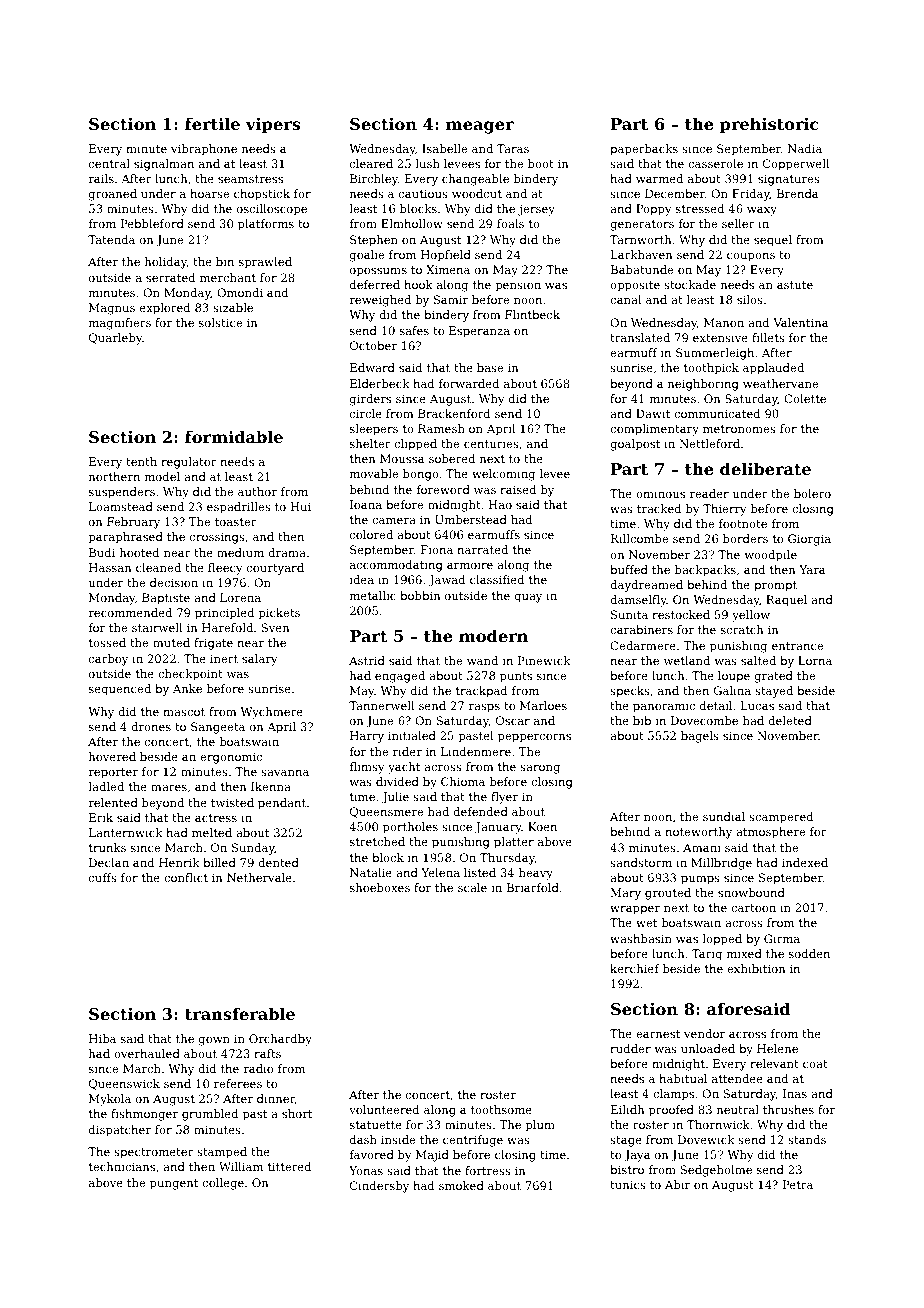  Describe the element at coordinates (102, 1038) in the document. I see `Hiba` at that location.
